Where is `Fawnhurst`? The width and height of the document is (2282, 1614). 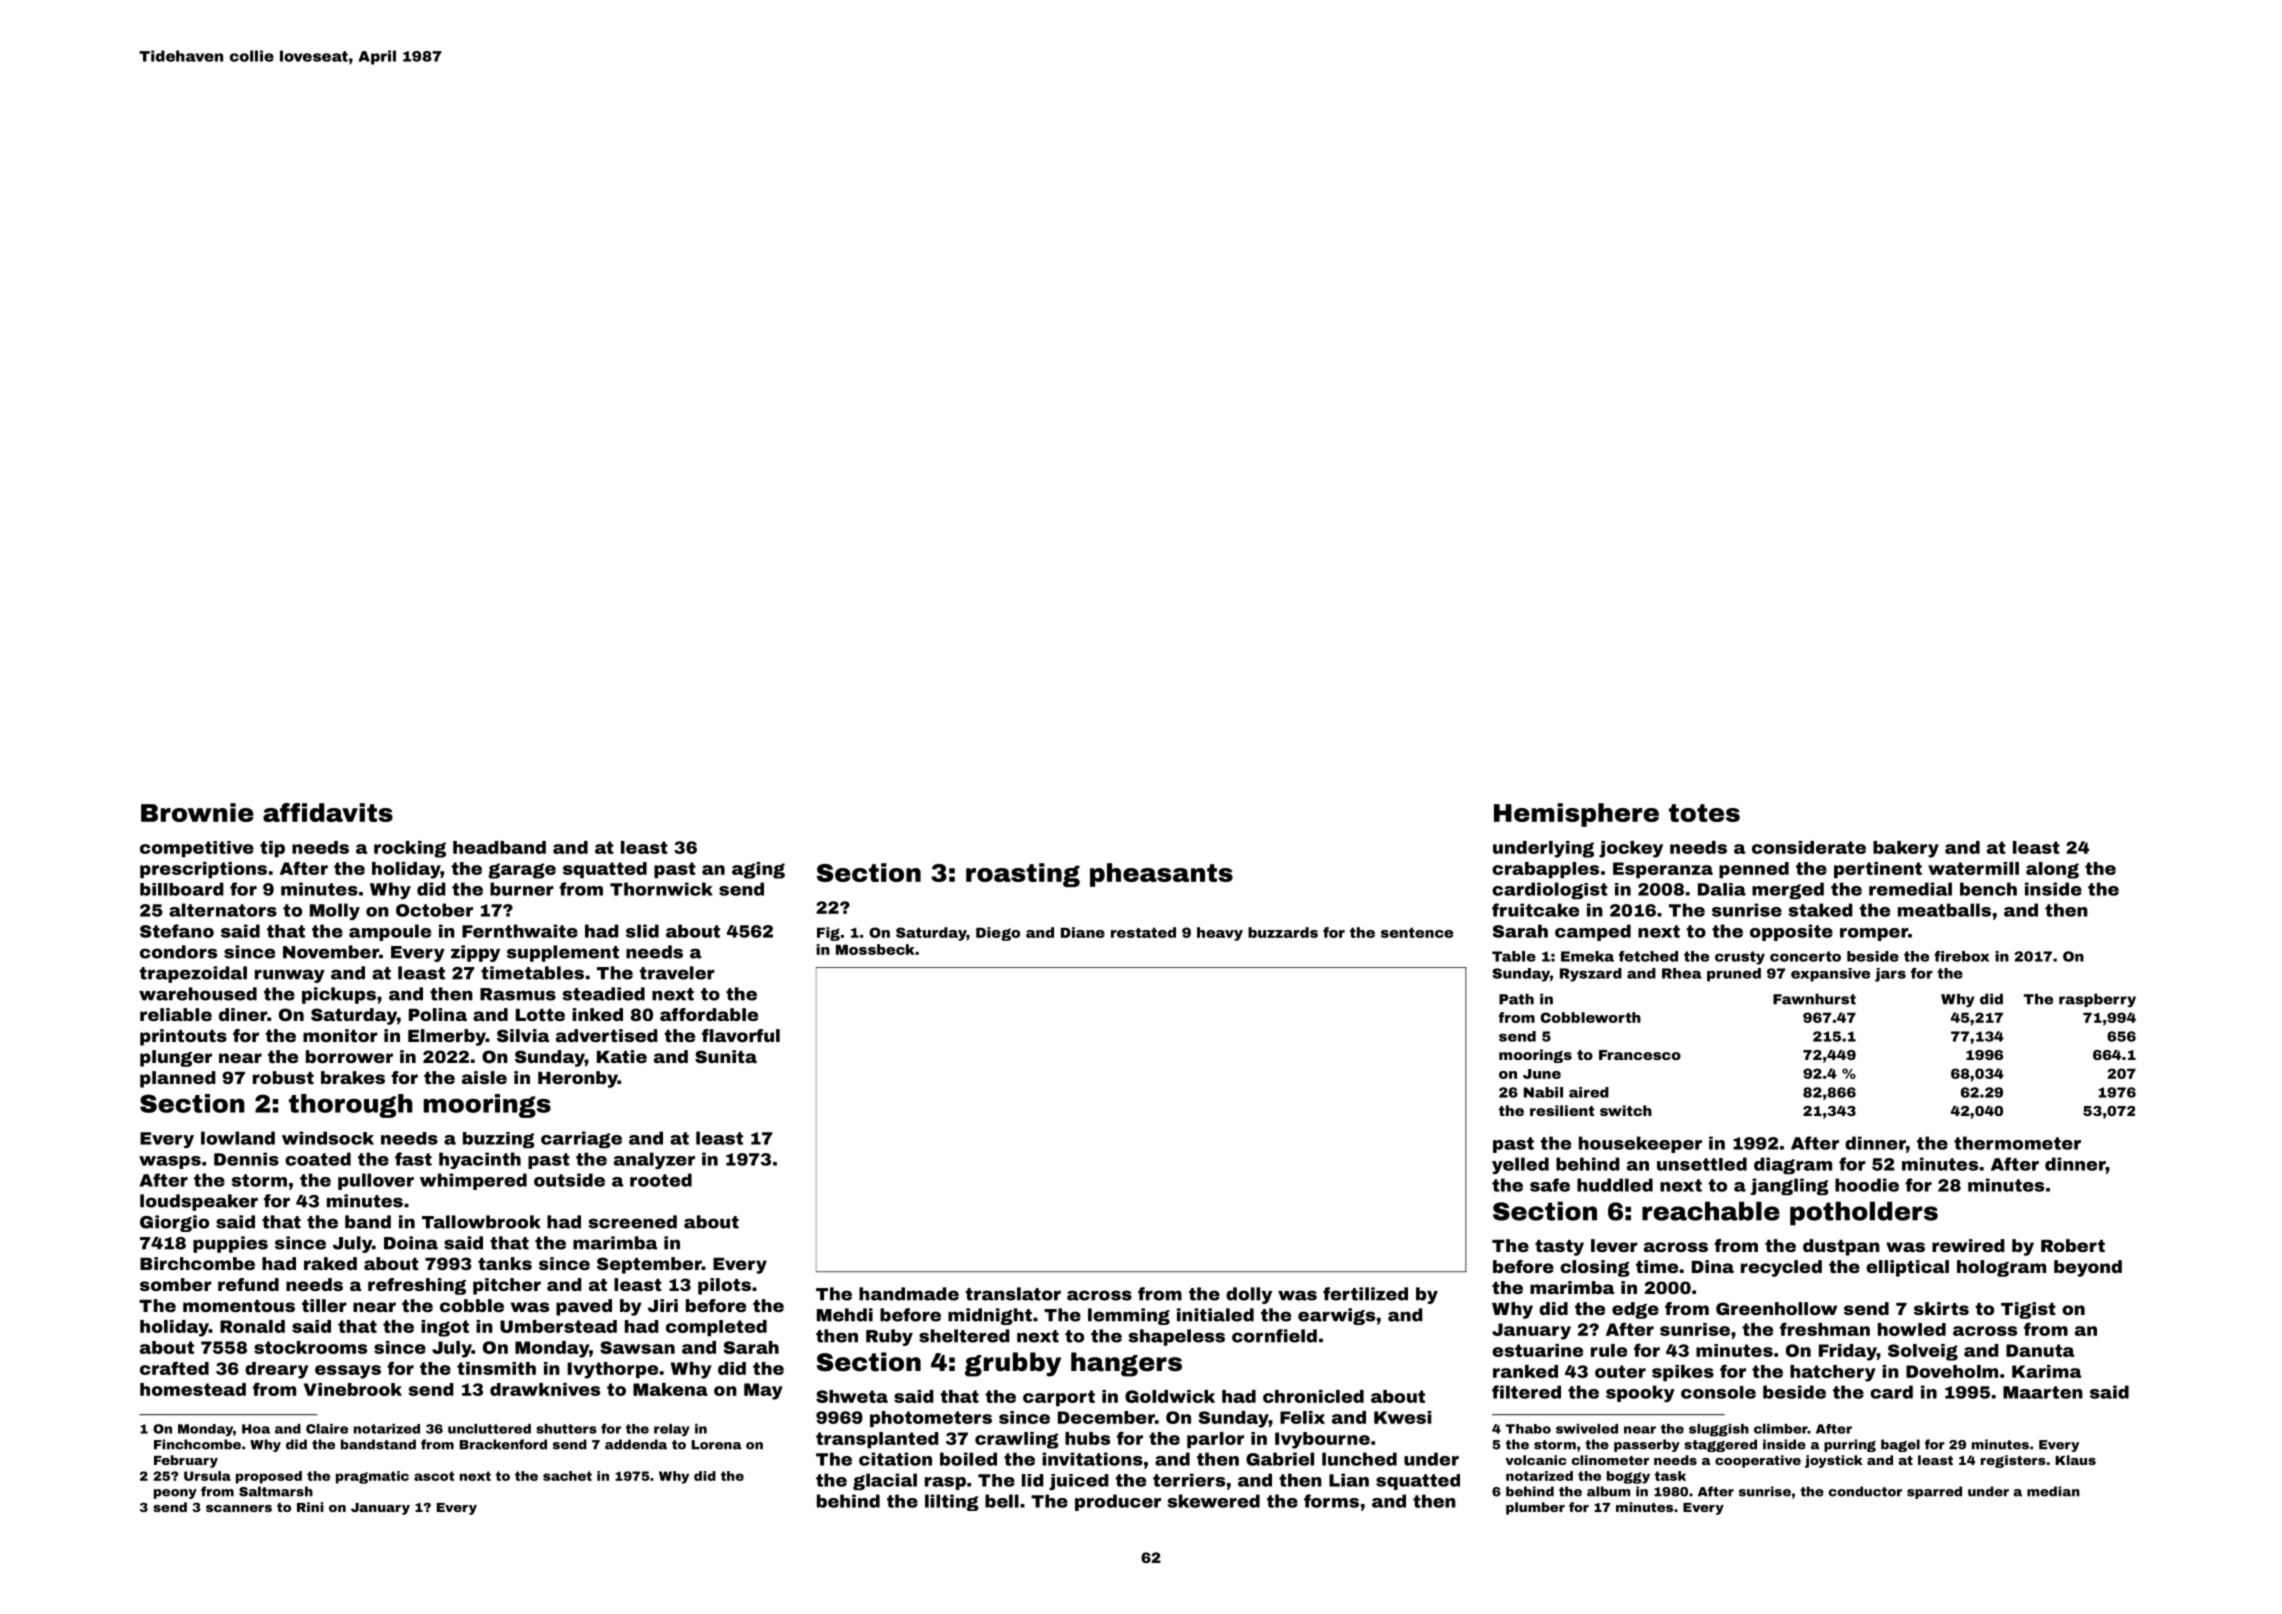 Fawnhurst is located at coordinates (1814, 999).
